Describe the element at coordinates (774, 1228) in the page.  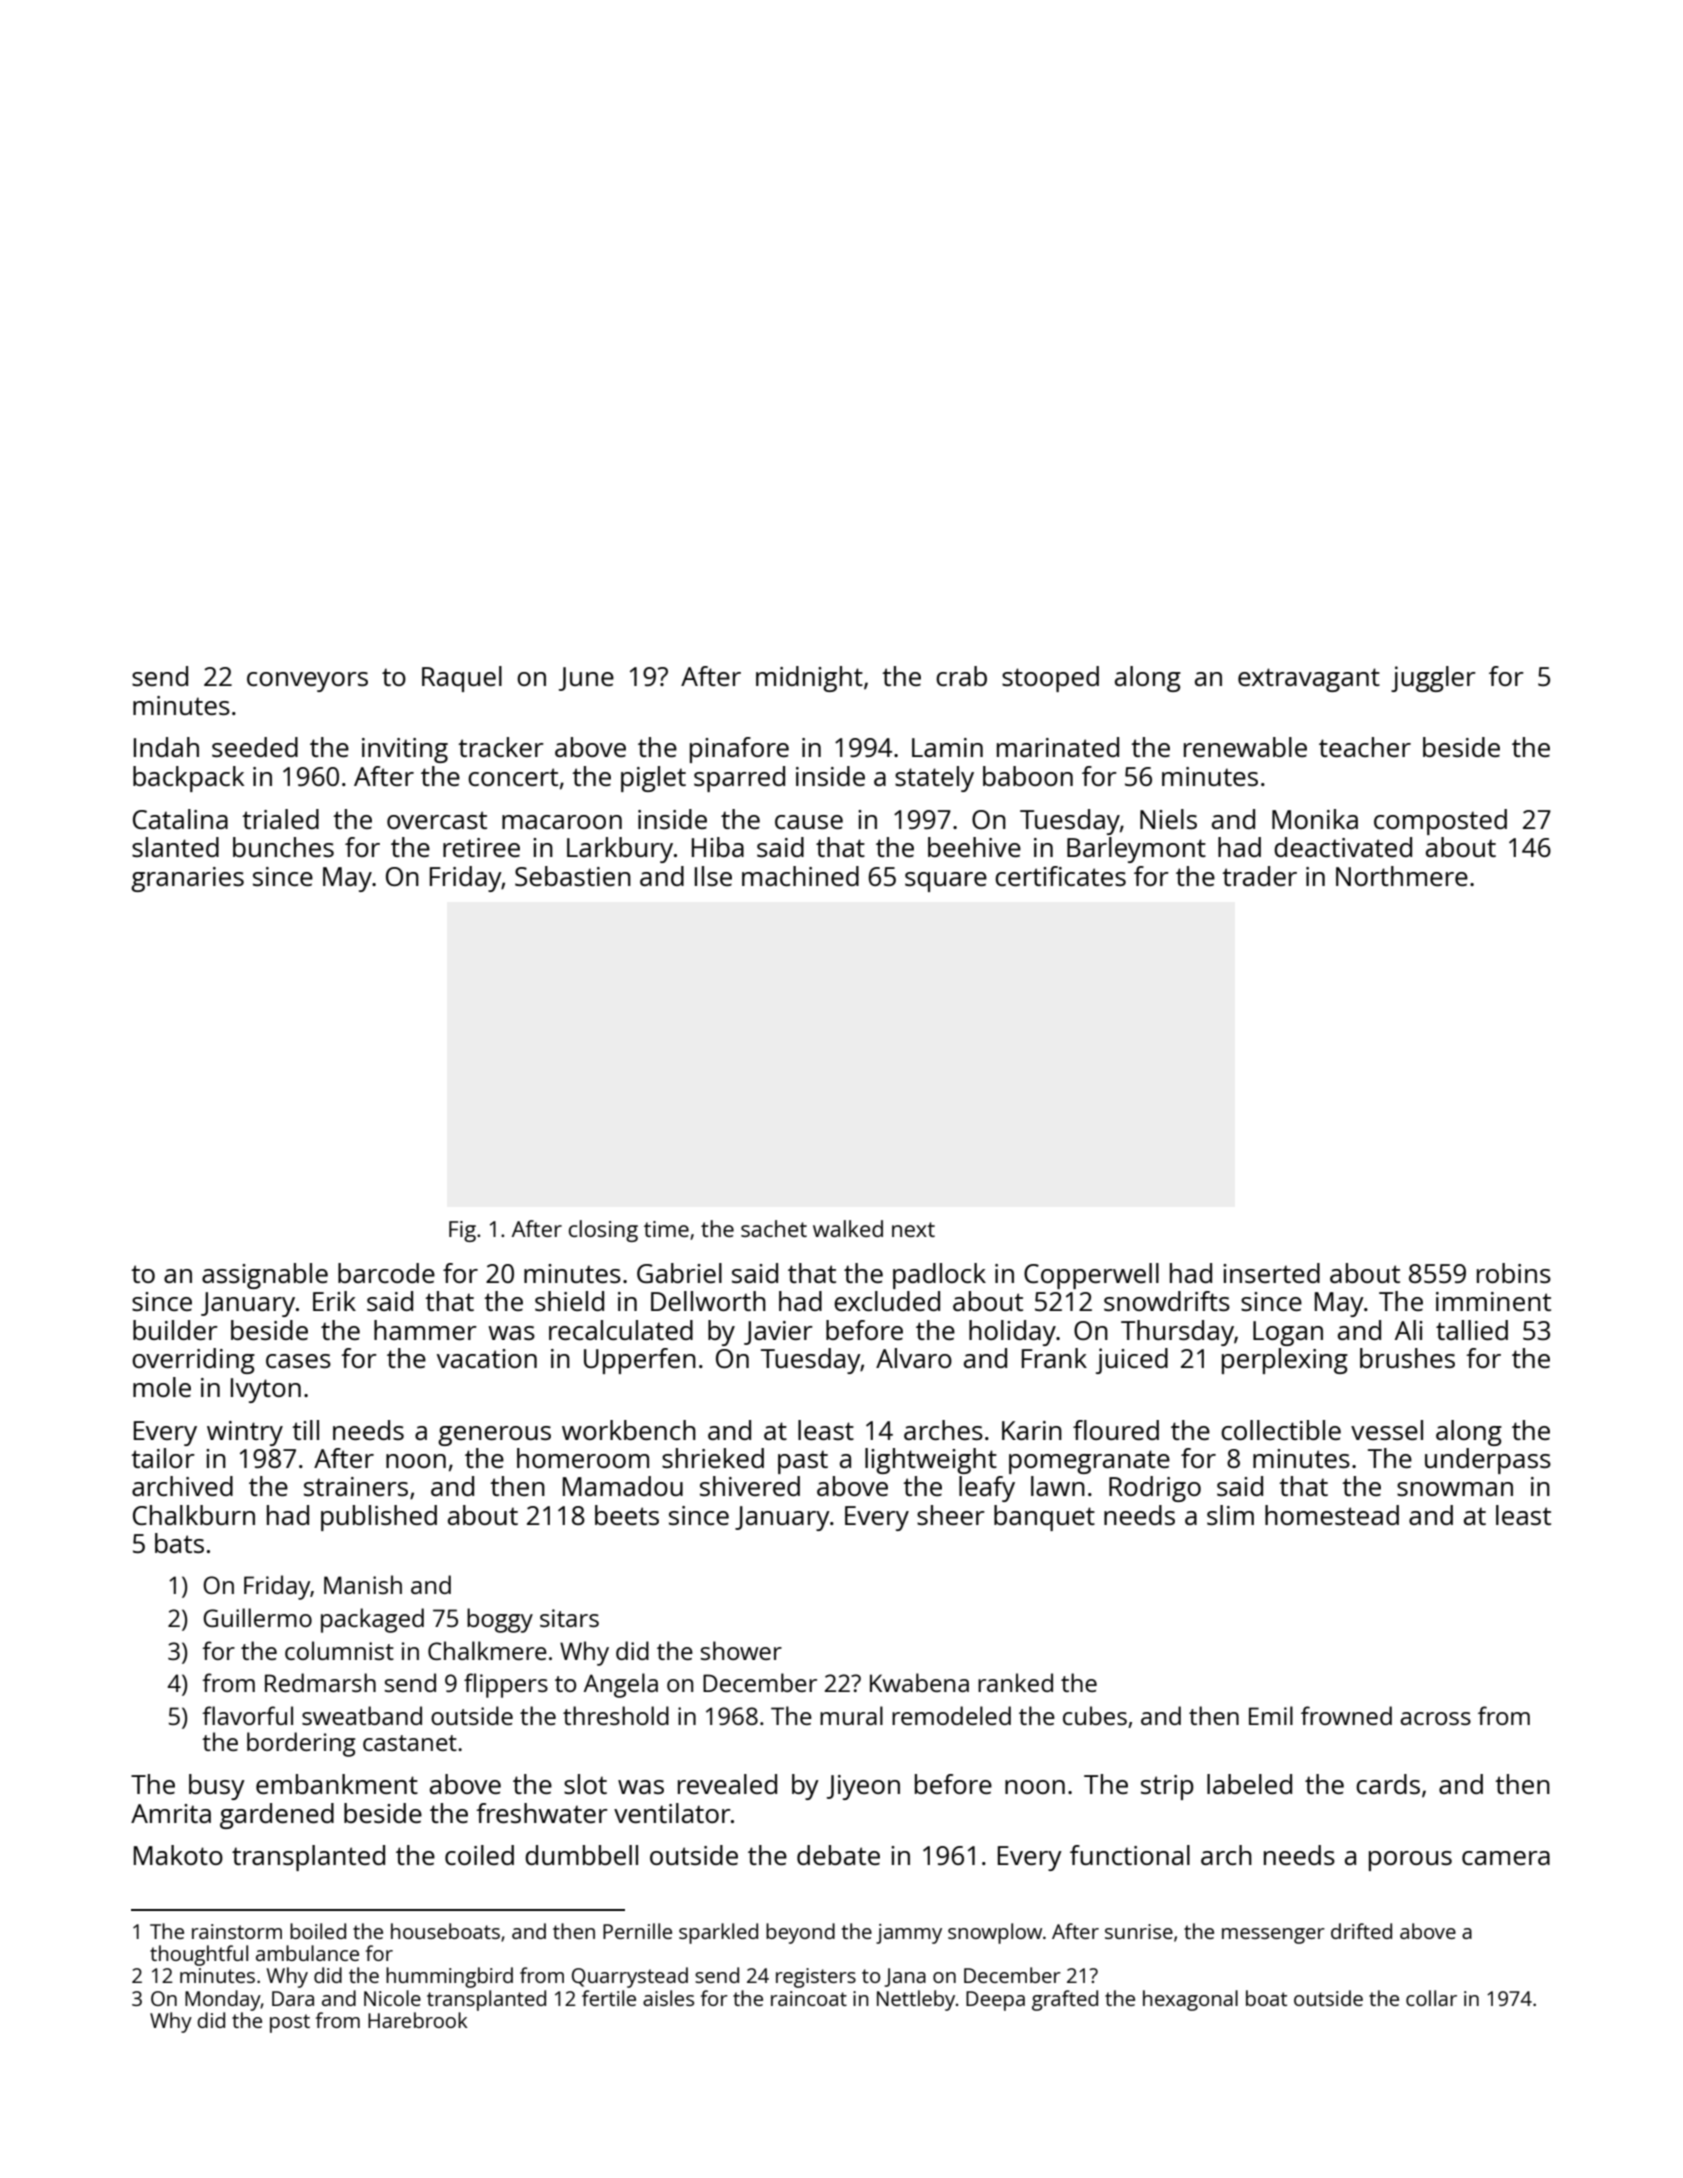
I see `sachet` at that location.
